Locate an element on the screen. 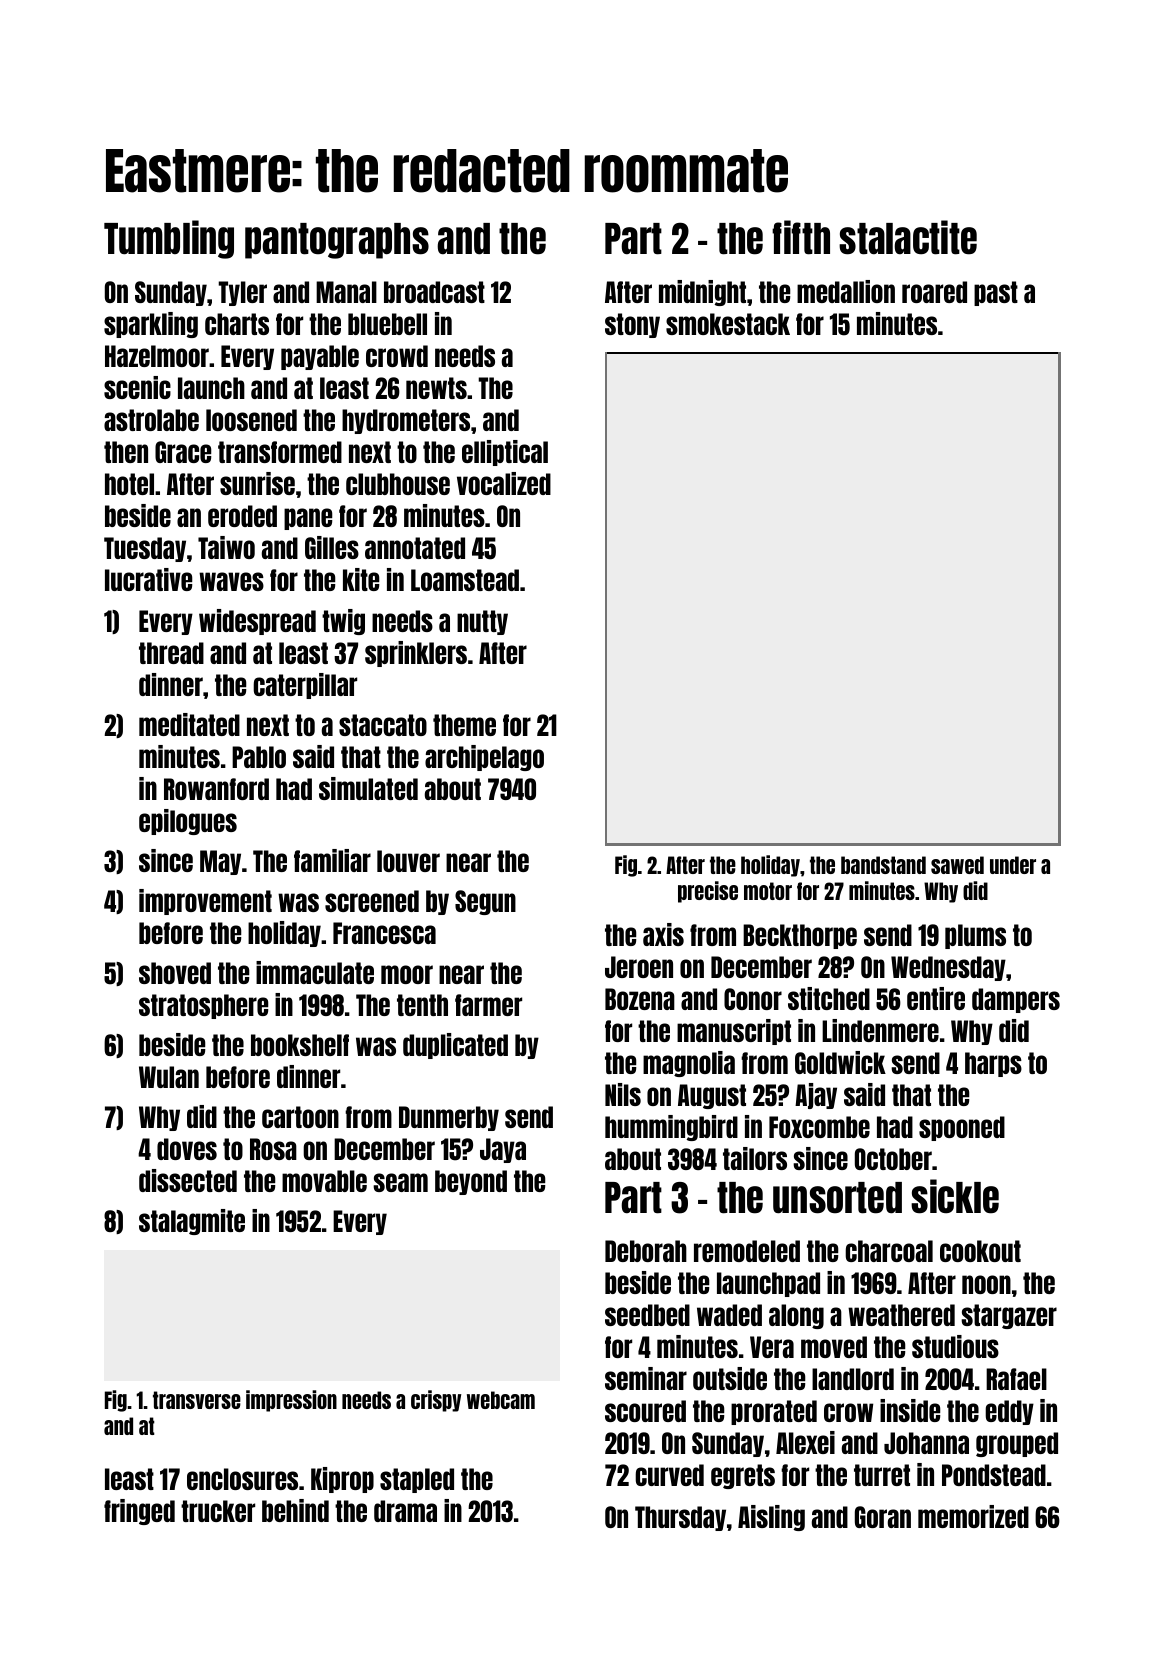 The height and width of the screenshot is (1654, 1165). scenic is located at coordinates (137, 387).
